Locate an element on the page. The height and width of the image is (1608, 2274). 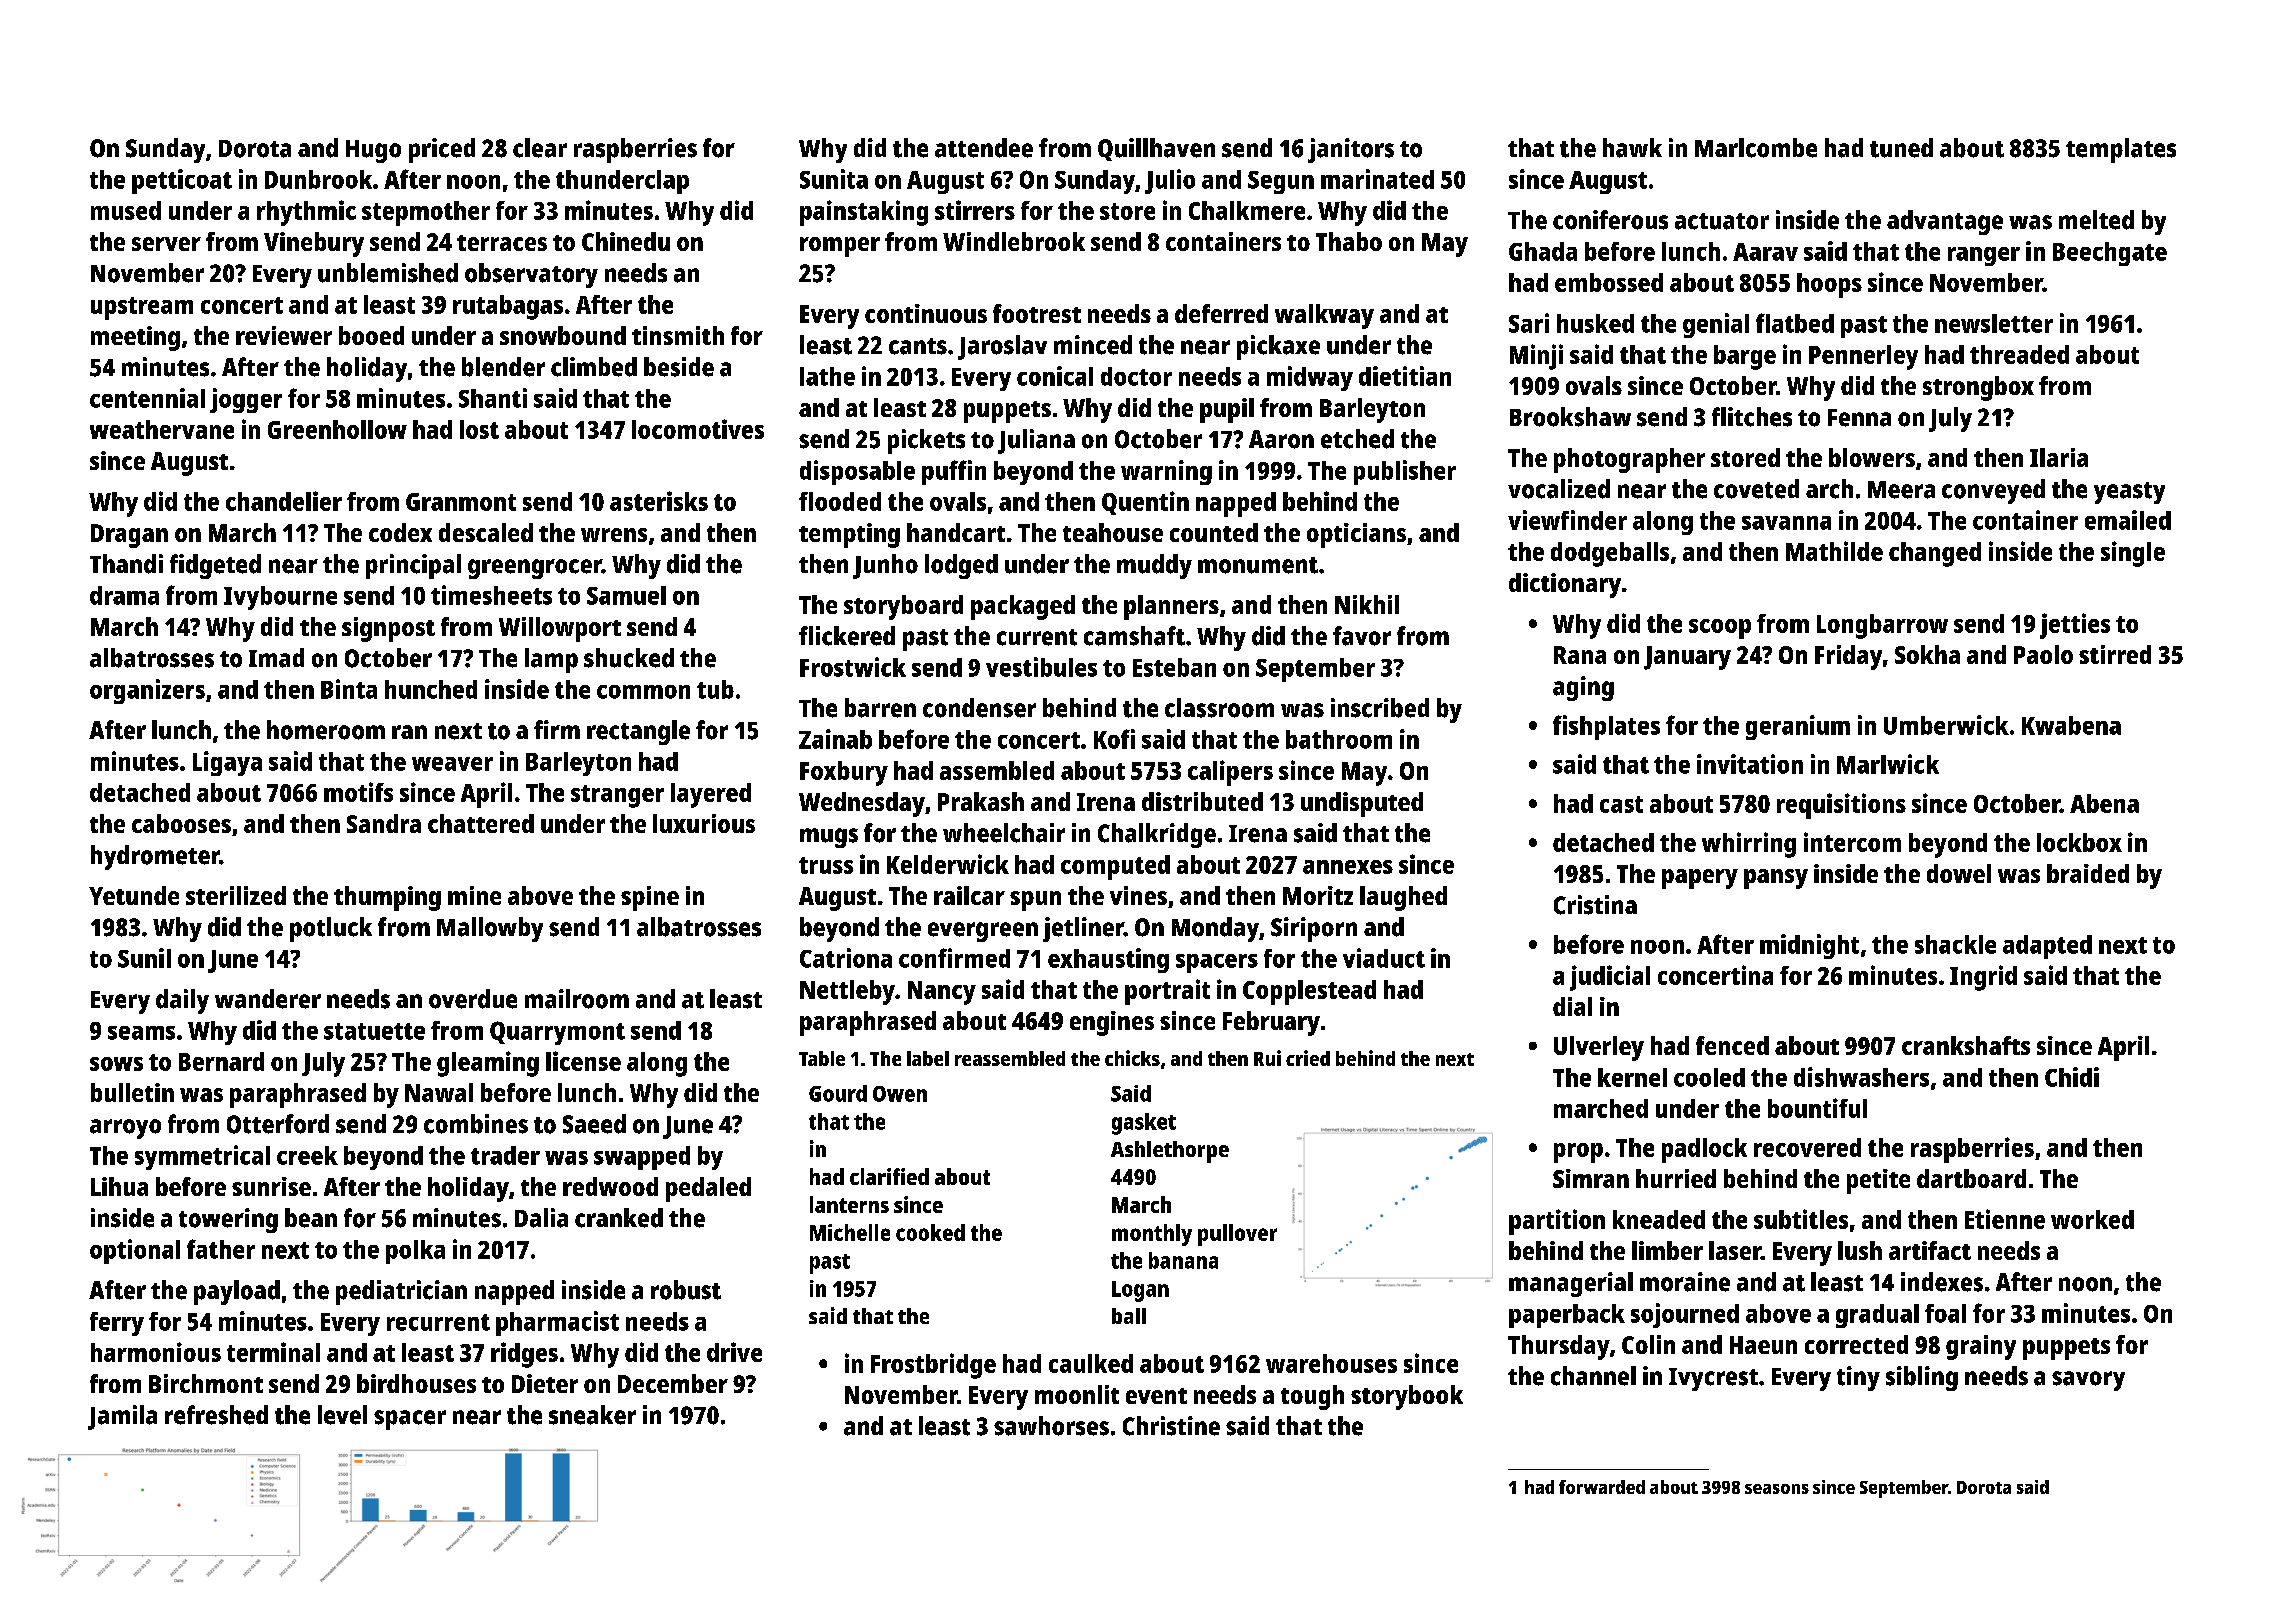
sawhorses is located at coordinates (1051, 1426).
